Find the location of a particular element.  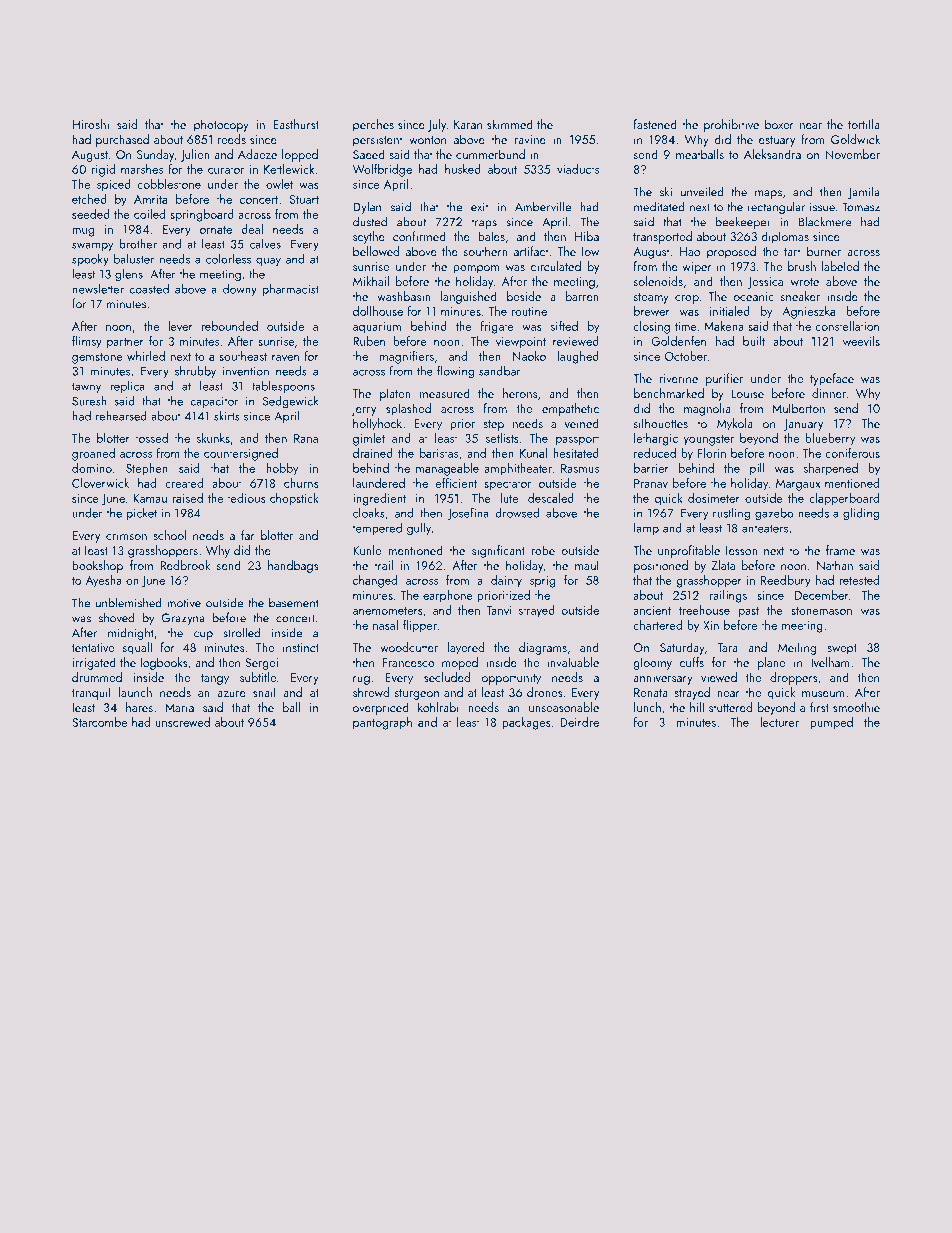

coniferous is located at coordinates (852, 453).
